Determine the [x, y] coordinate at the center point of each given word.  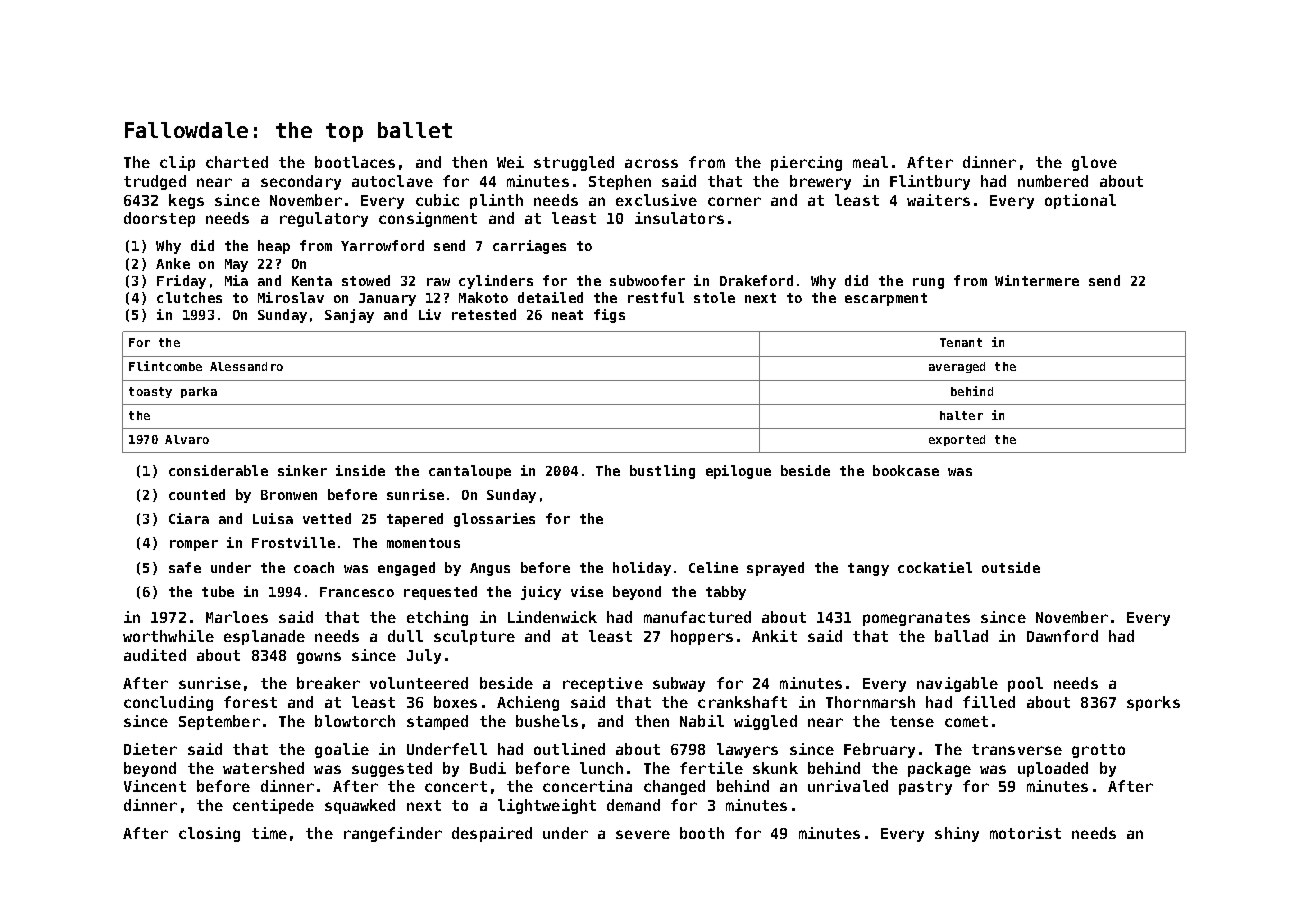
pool [1025, 684]
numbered [1053, 181]
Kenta [312, 281]
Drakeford [756, 280]
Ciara [189, 518]
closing [209, 834]
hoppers [702, 637]
